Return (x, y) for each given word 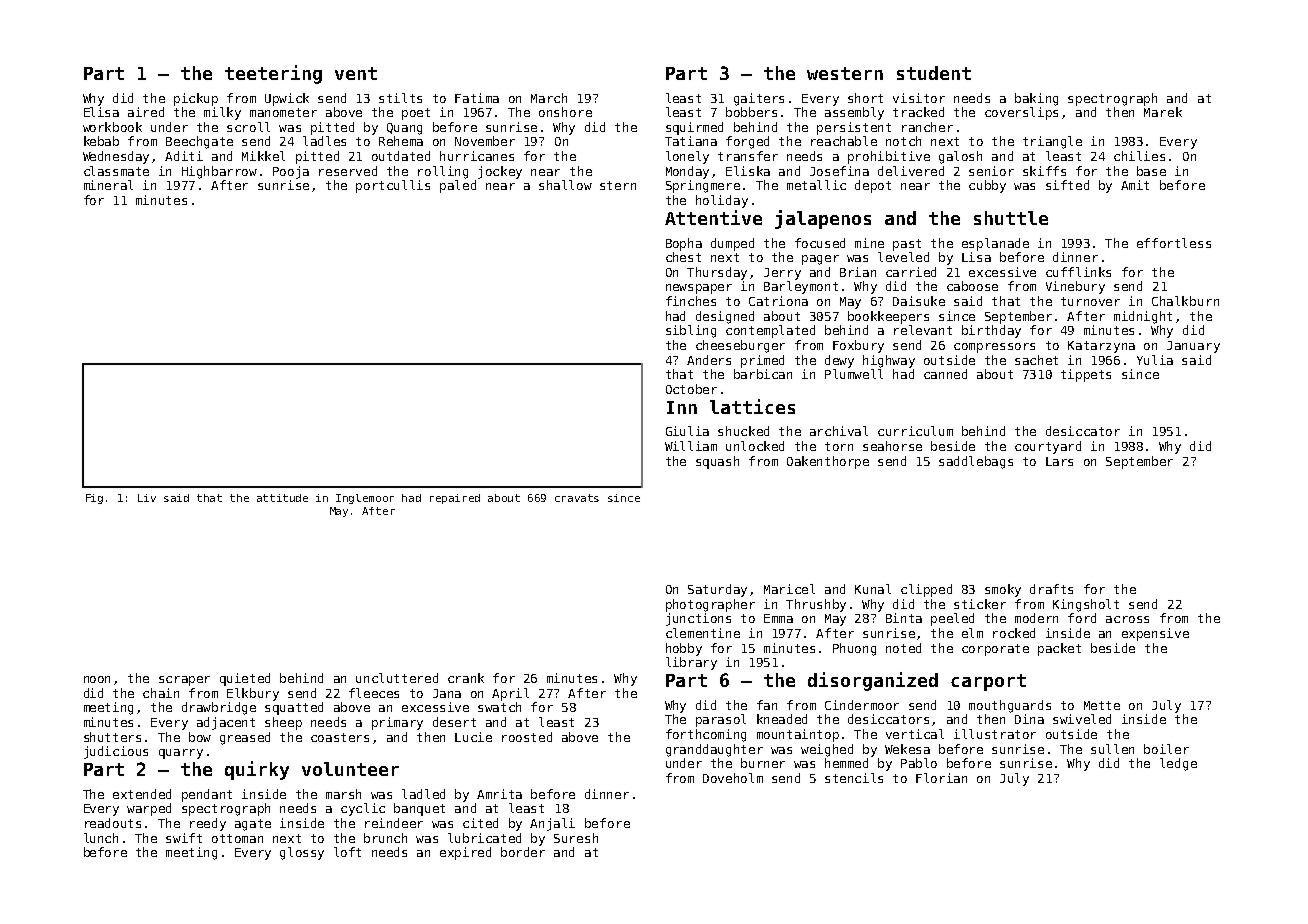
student (934, 73)
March (549, 98)
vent (356, 73)
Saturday (717, 590)
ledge (1178, 764)
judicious (116, 752)
